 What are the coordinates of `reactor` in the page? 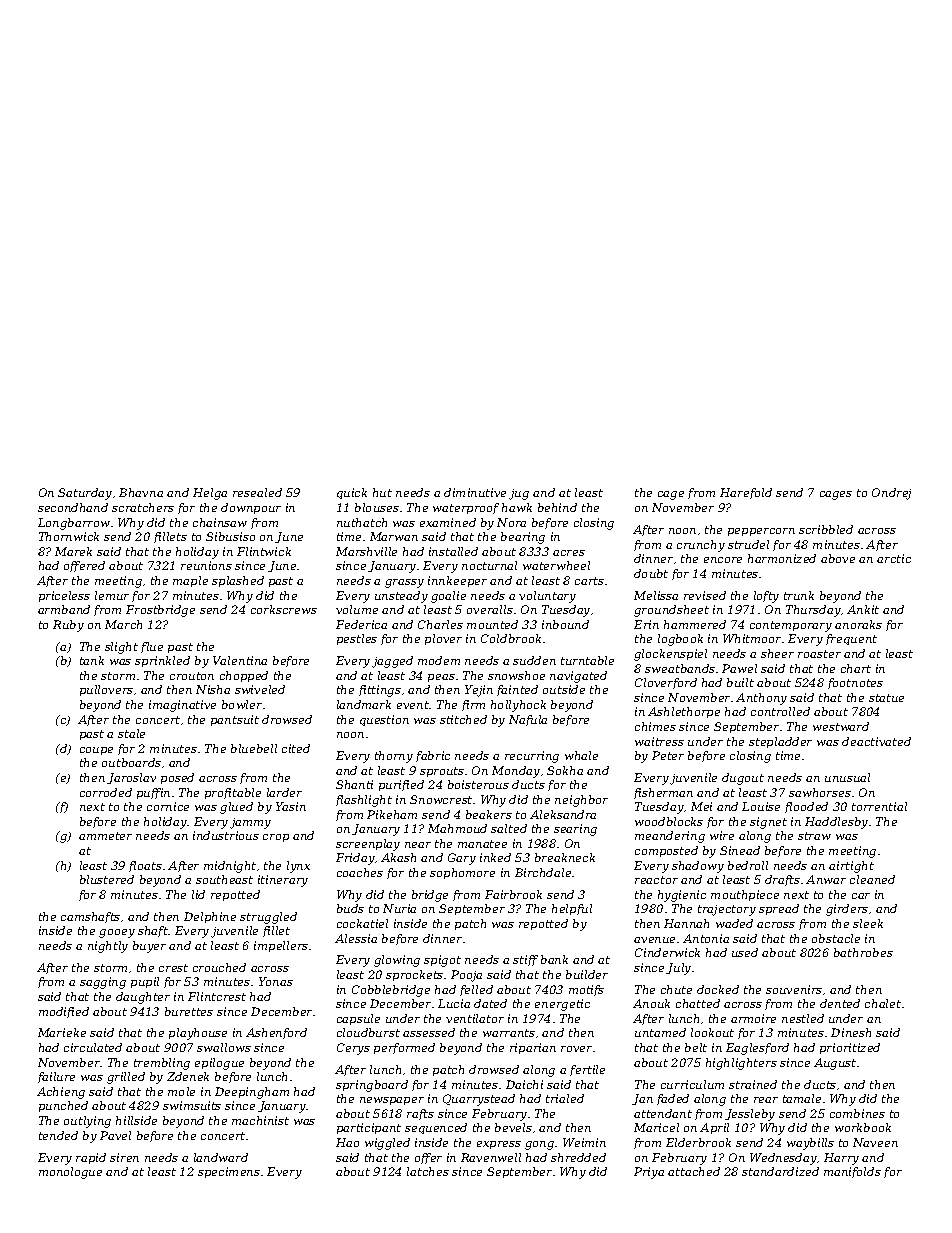 It's located at (656, 880).
